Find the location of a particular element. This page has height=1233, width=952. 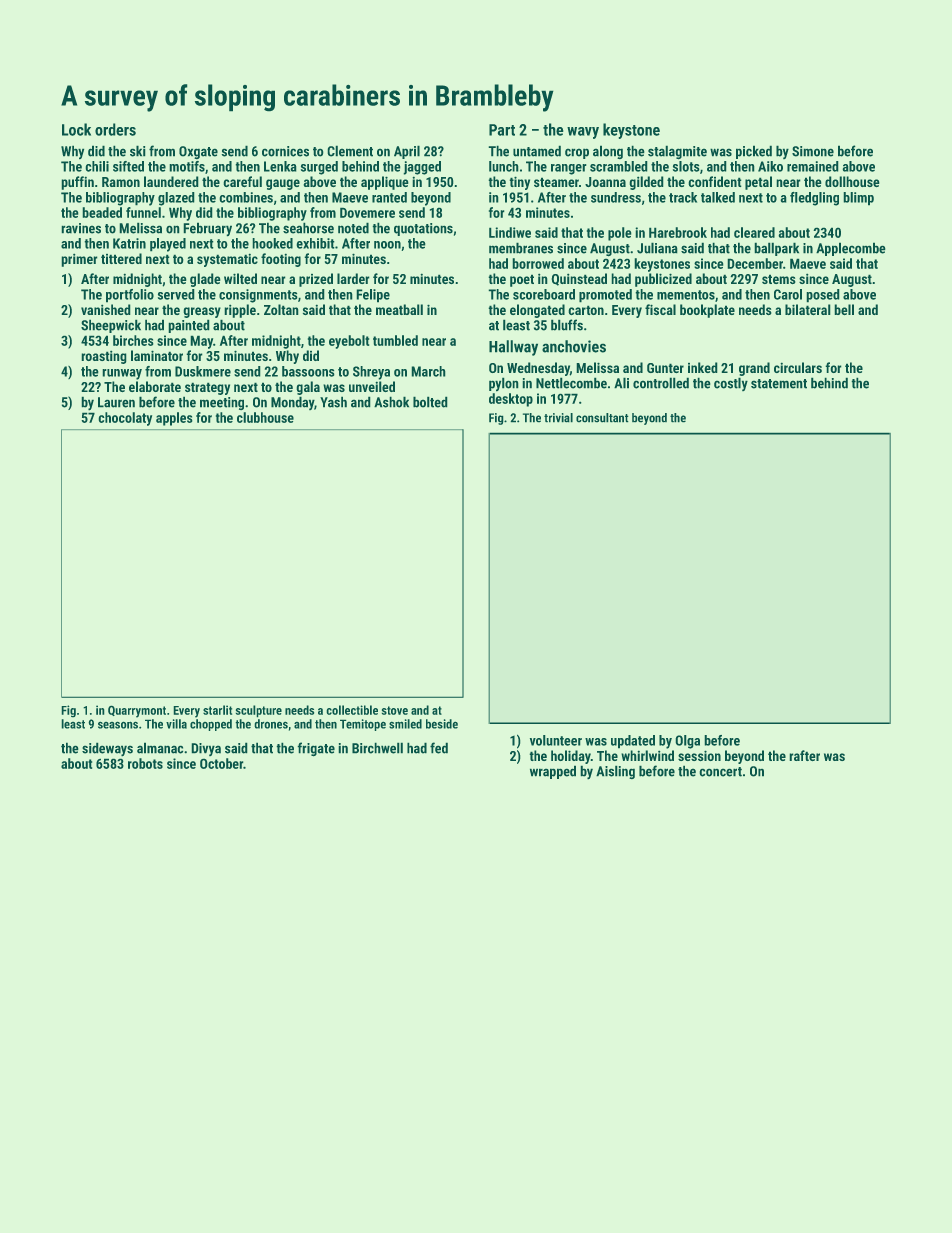

Part is located at coordinates (502, 130).
